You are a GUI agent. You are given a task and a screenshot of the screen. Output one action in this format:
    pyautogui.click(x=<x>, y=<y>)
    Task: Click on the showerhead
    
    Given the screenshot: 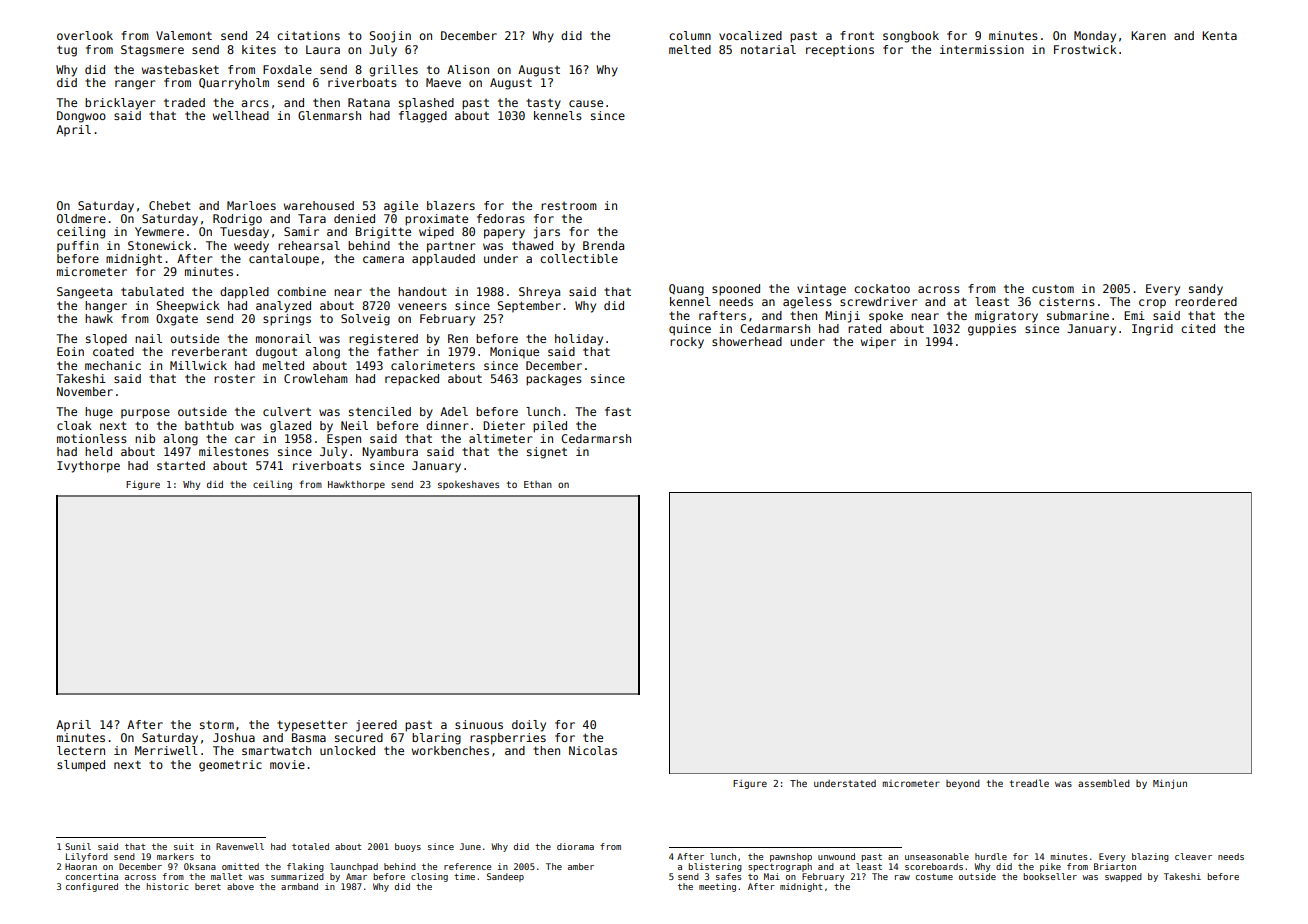 What is the action you would take?
    pyautogui.click(x=747, y=341)
